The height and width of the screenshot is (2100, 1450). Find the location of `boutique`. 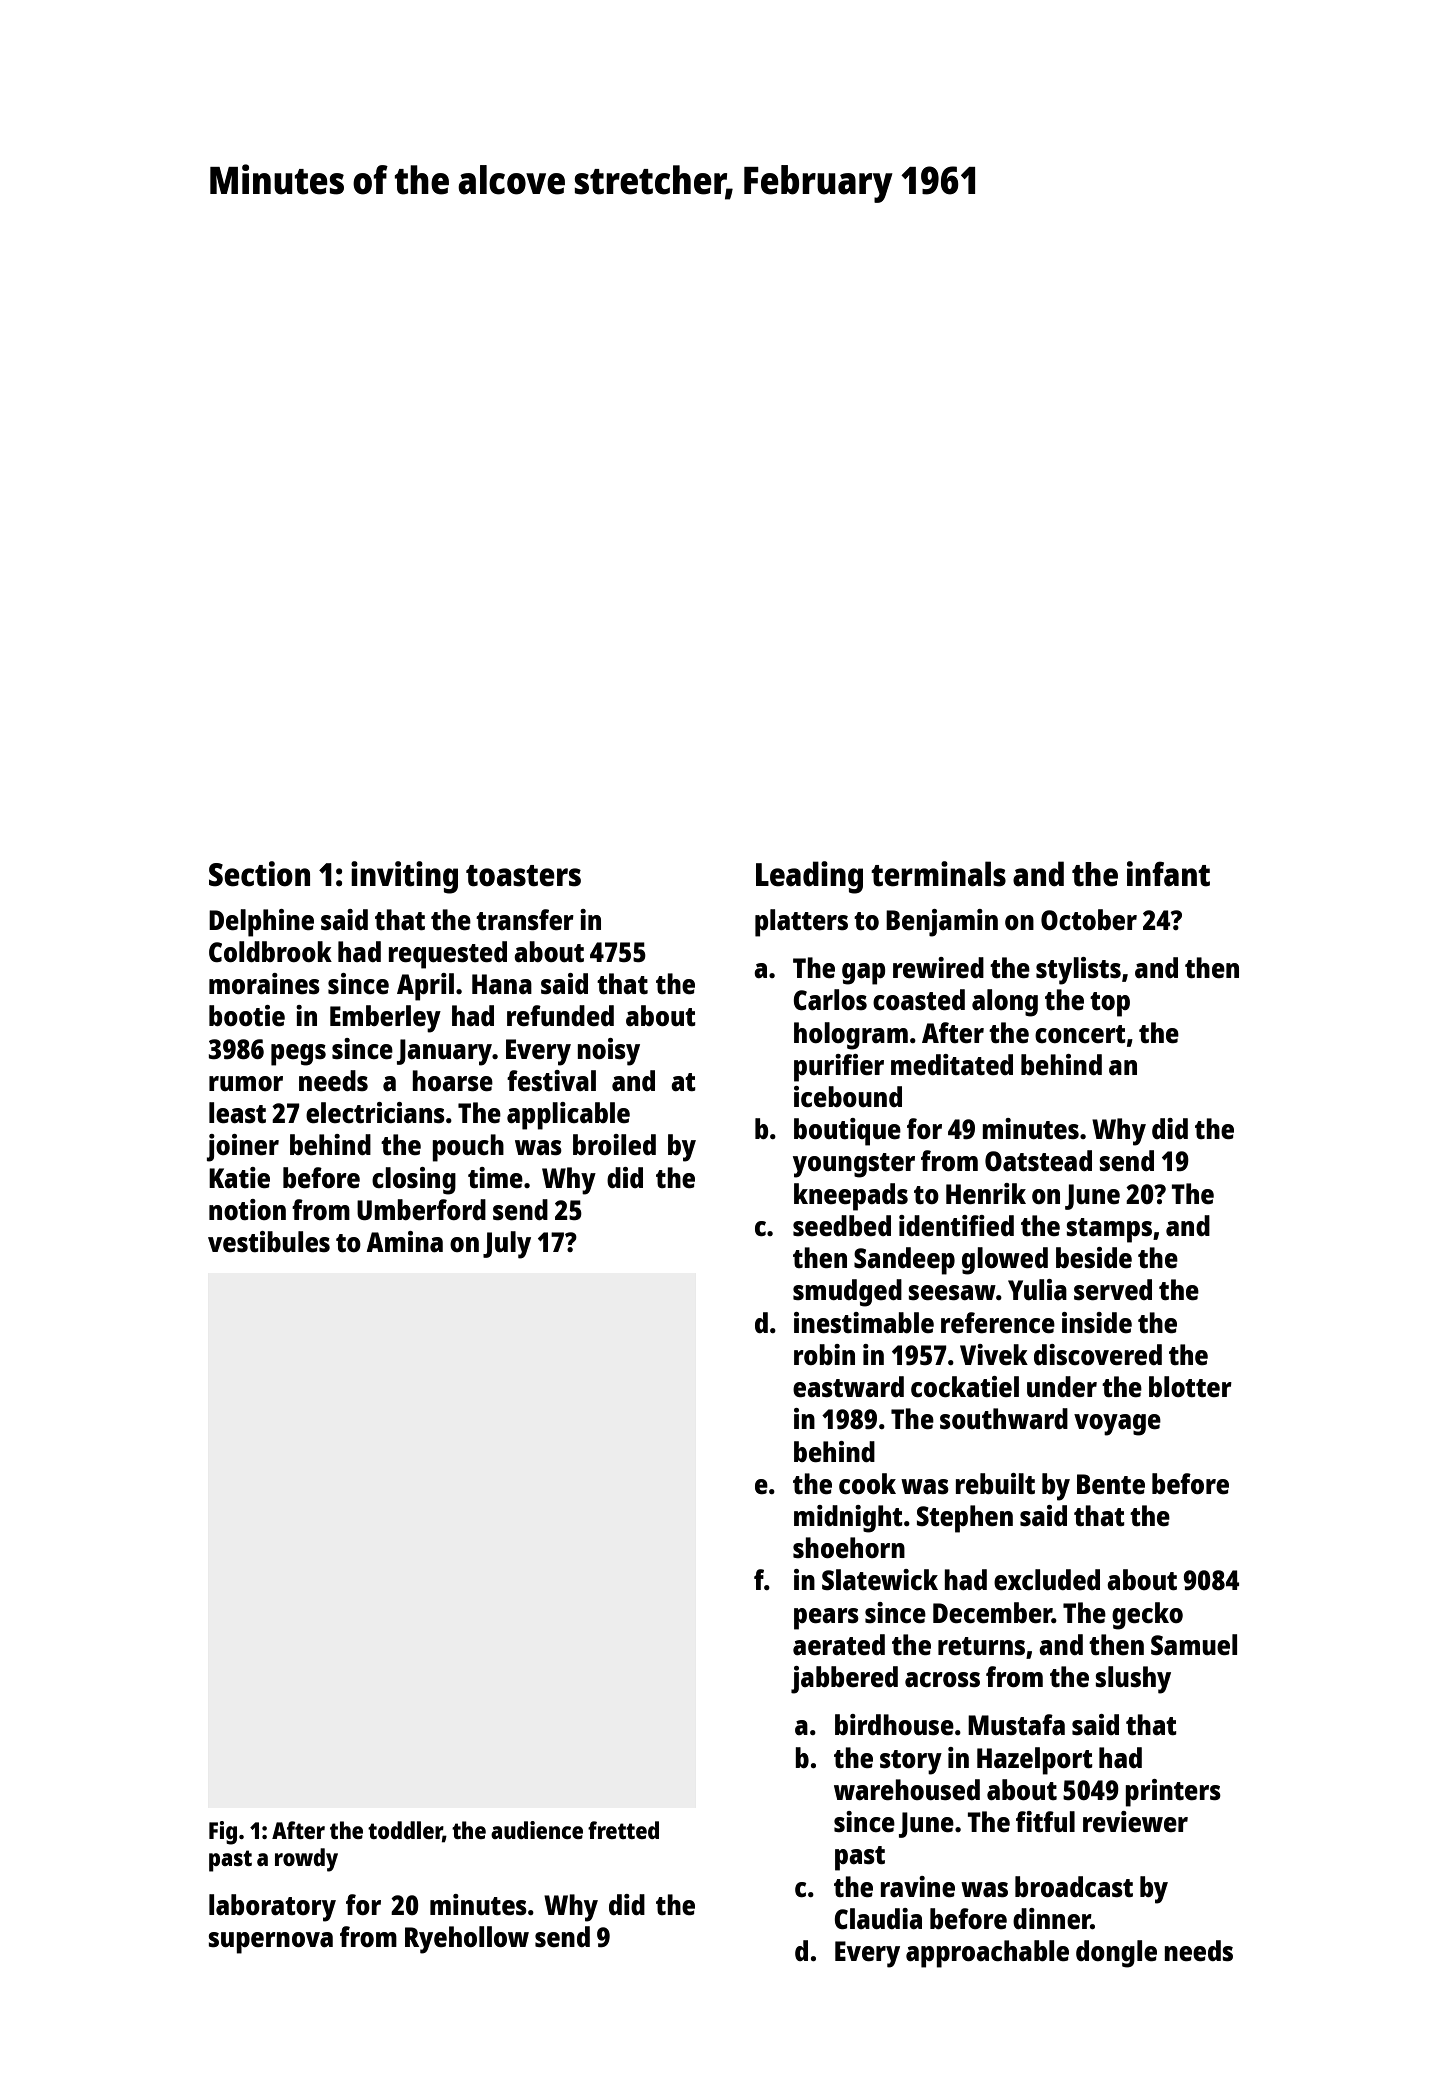

boutique is located at coordinates (847, 1132).
